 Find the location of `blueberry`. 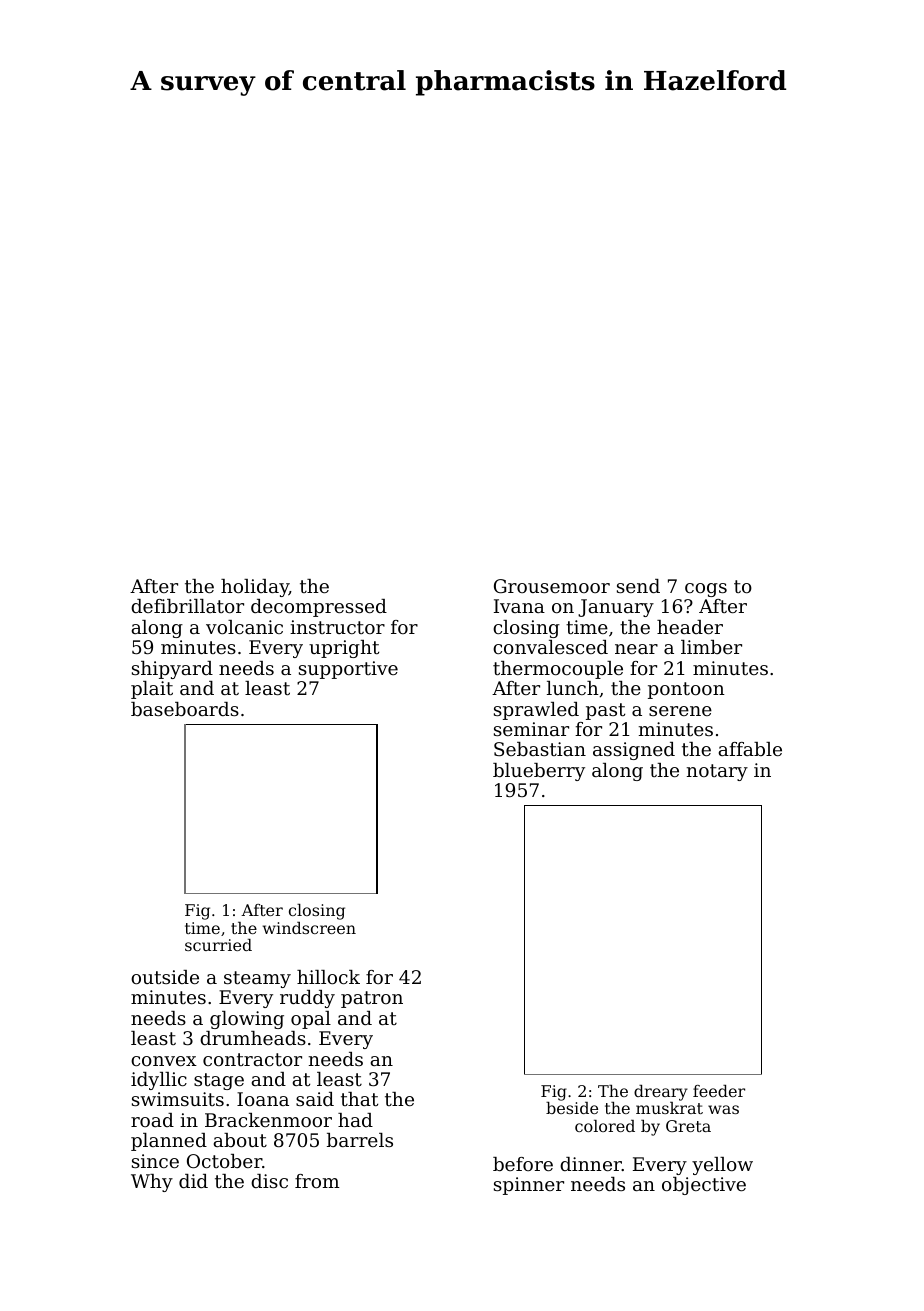

blueberry is located at coordinates (539, 772).
